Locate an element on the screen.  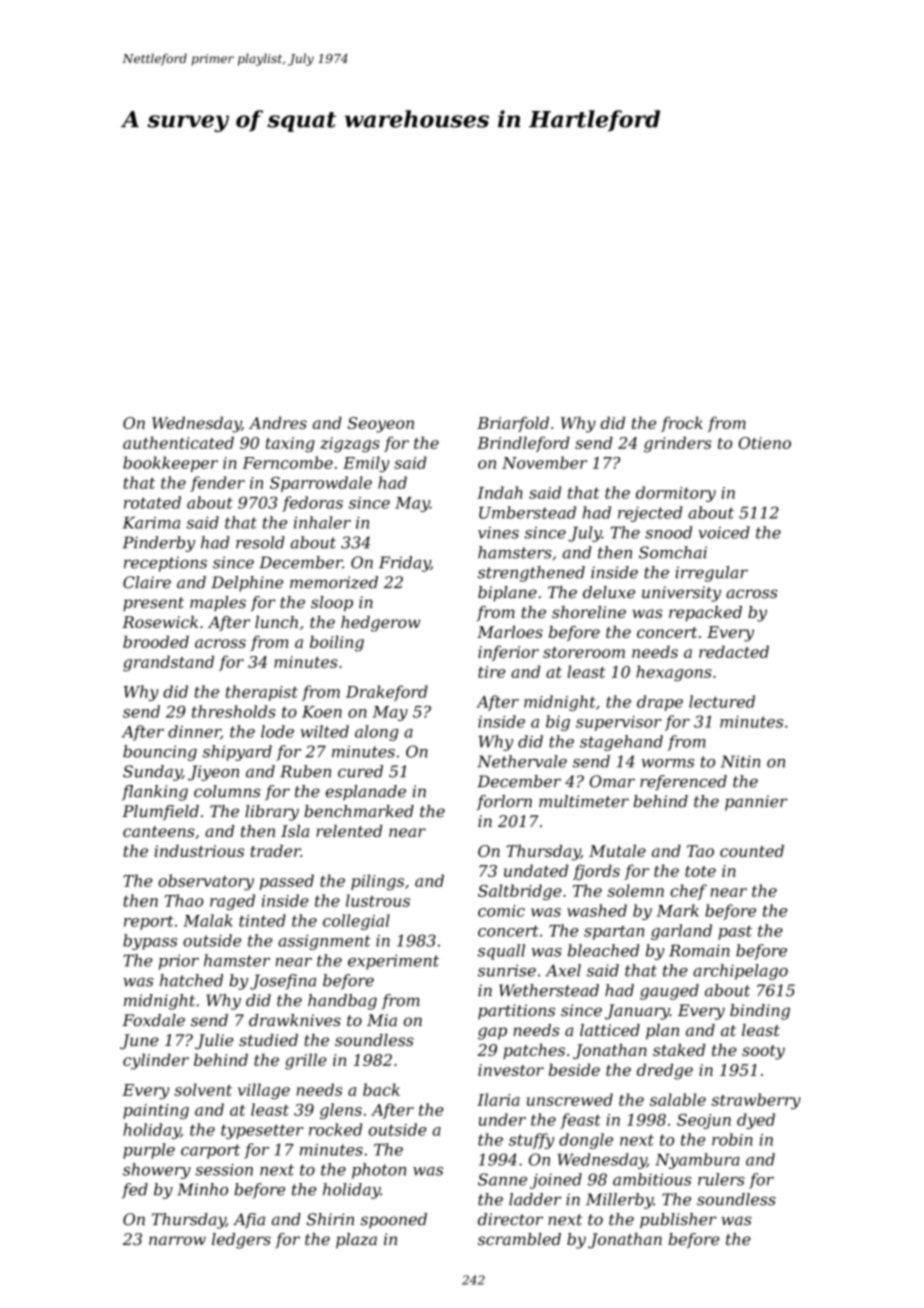
grandstand is located at coordinates (168, 663).
